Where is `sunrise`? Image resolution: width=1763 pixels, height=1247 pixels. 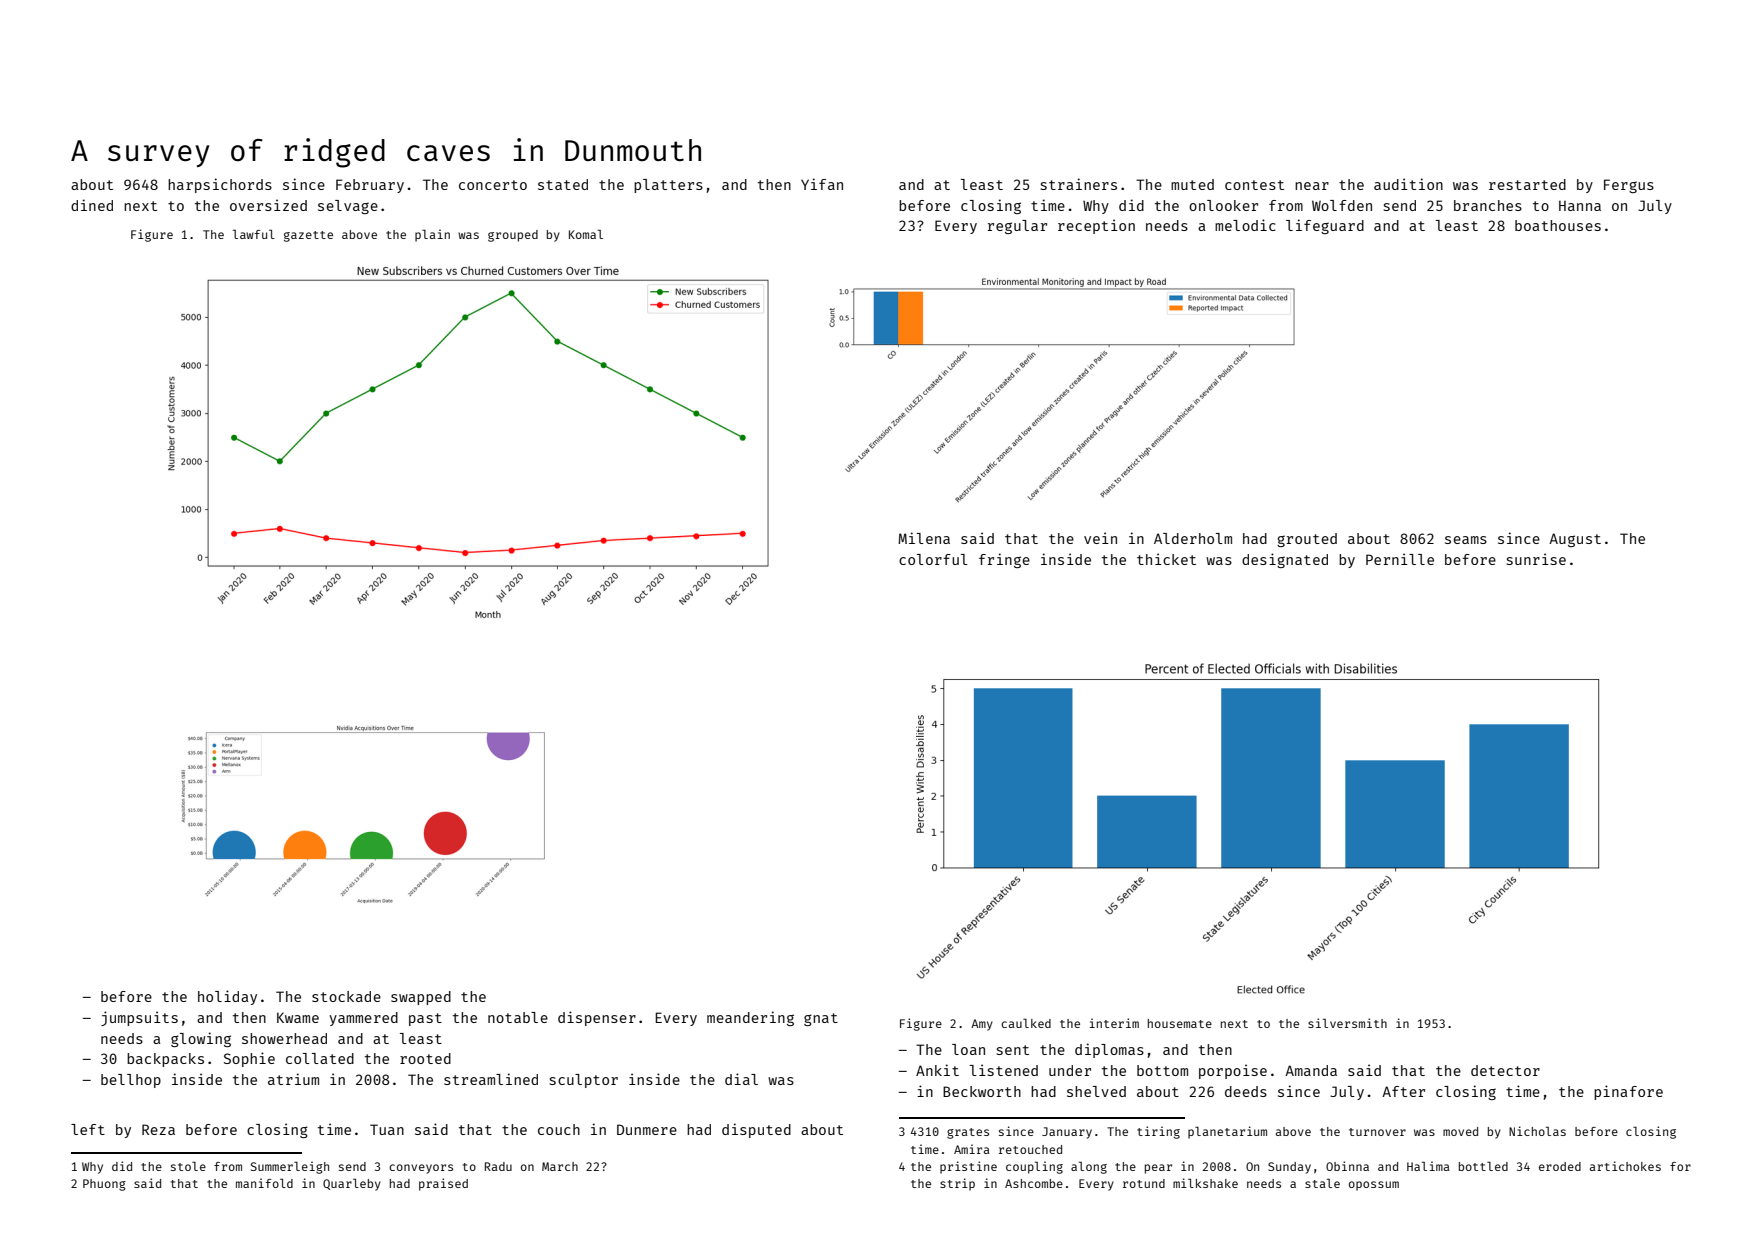
sunrise is located at coordinates (1536, 559).
